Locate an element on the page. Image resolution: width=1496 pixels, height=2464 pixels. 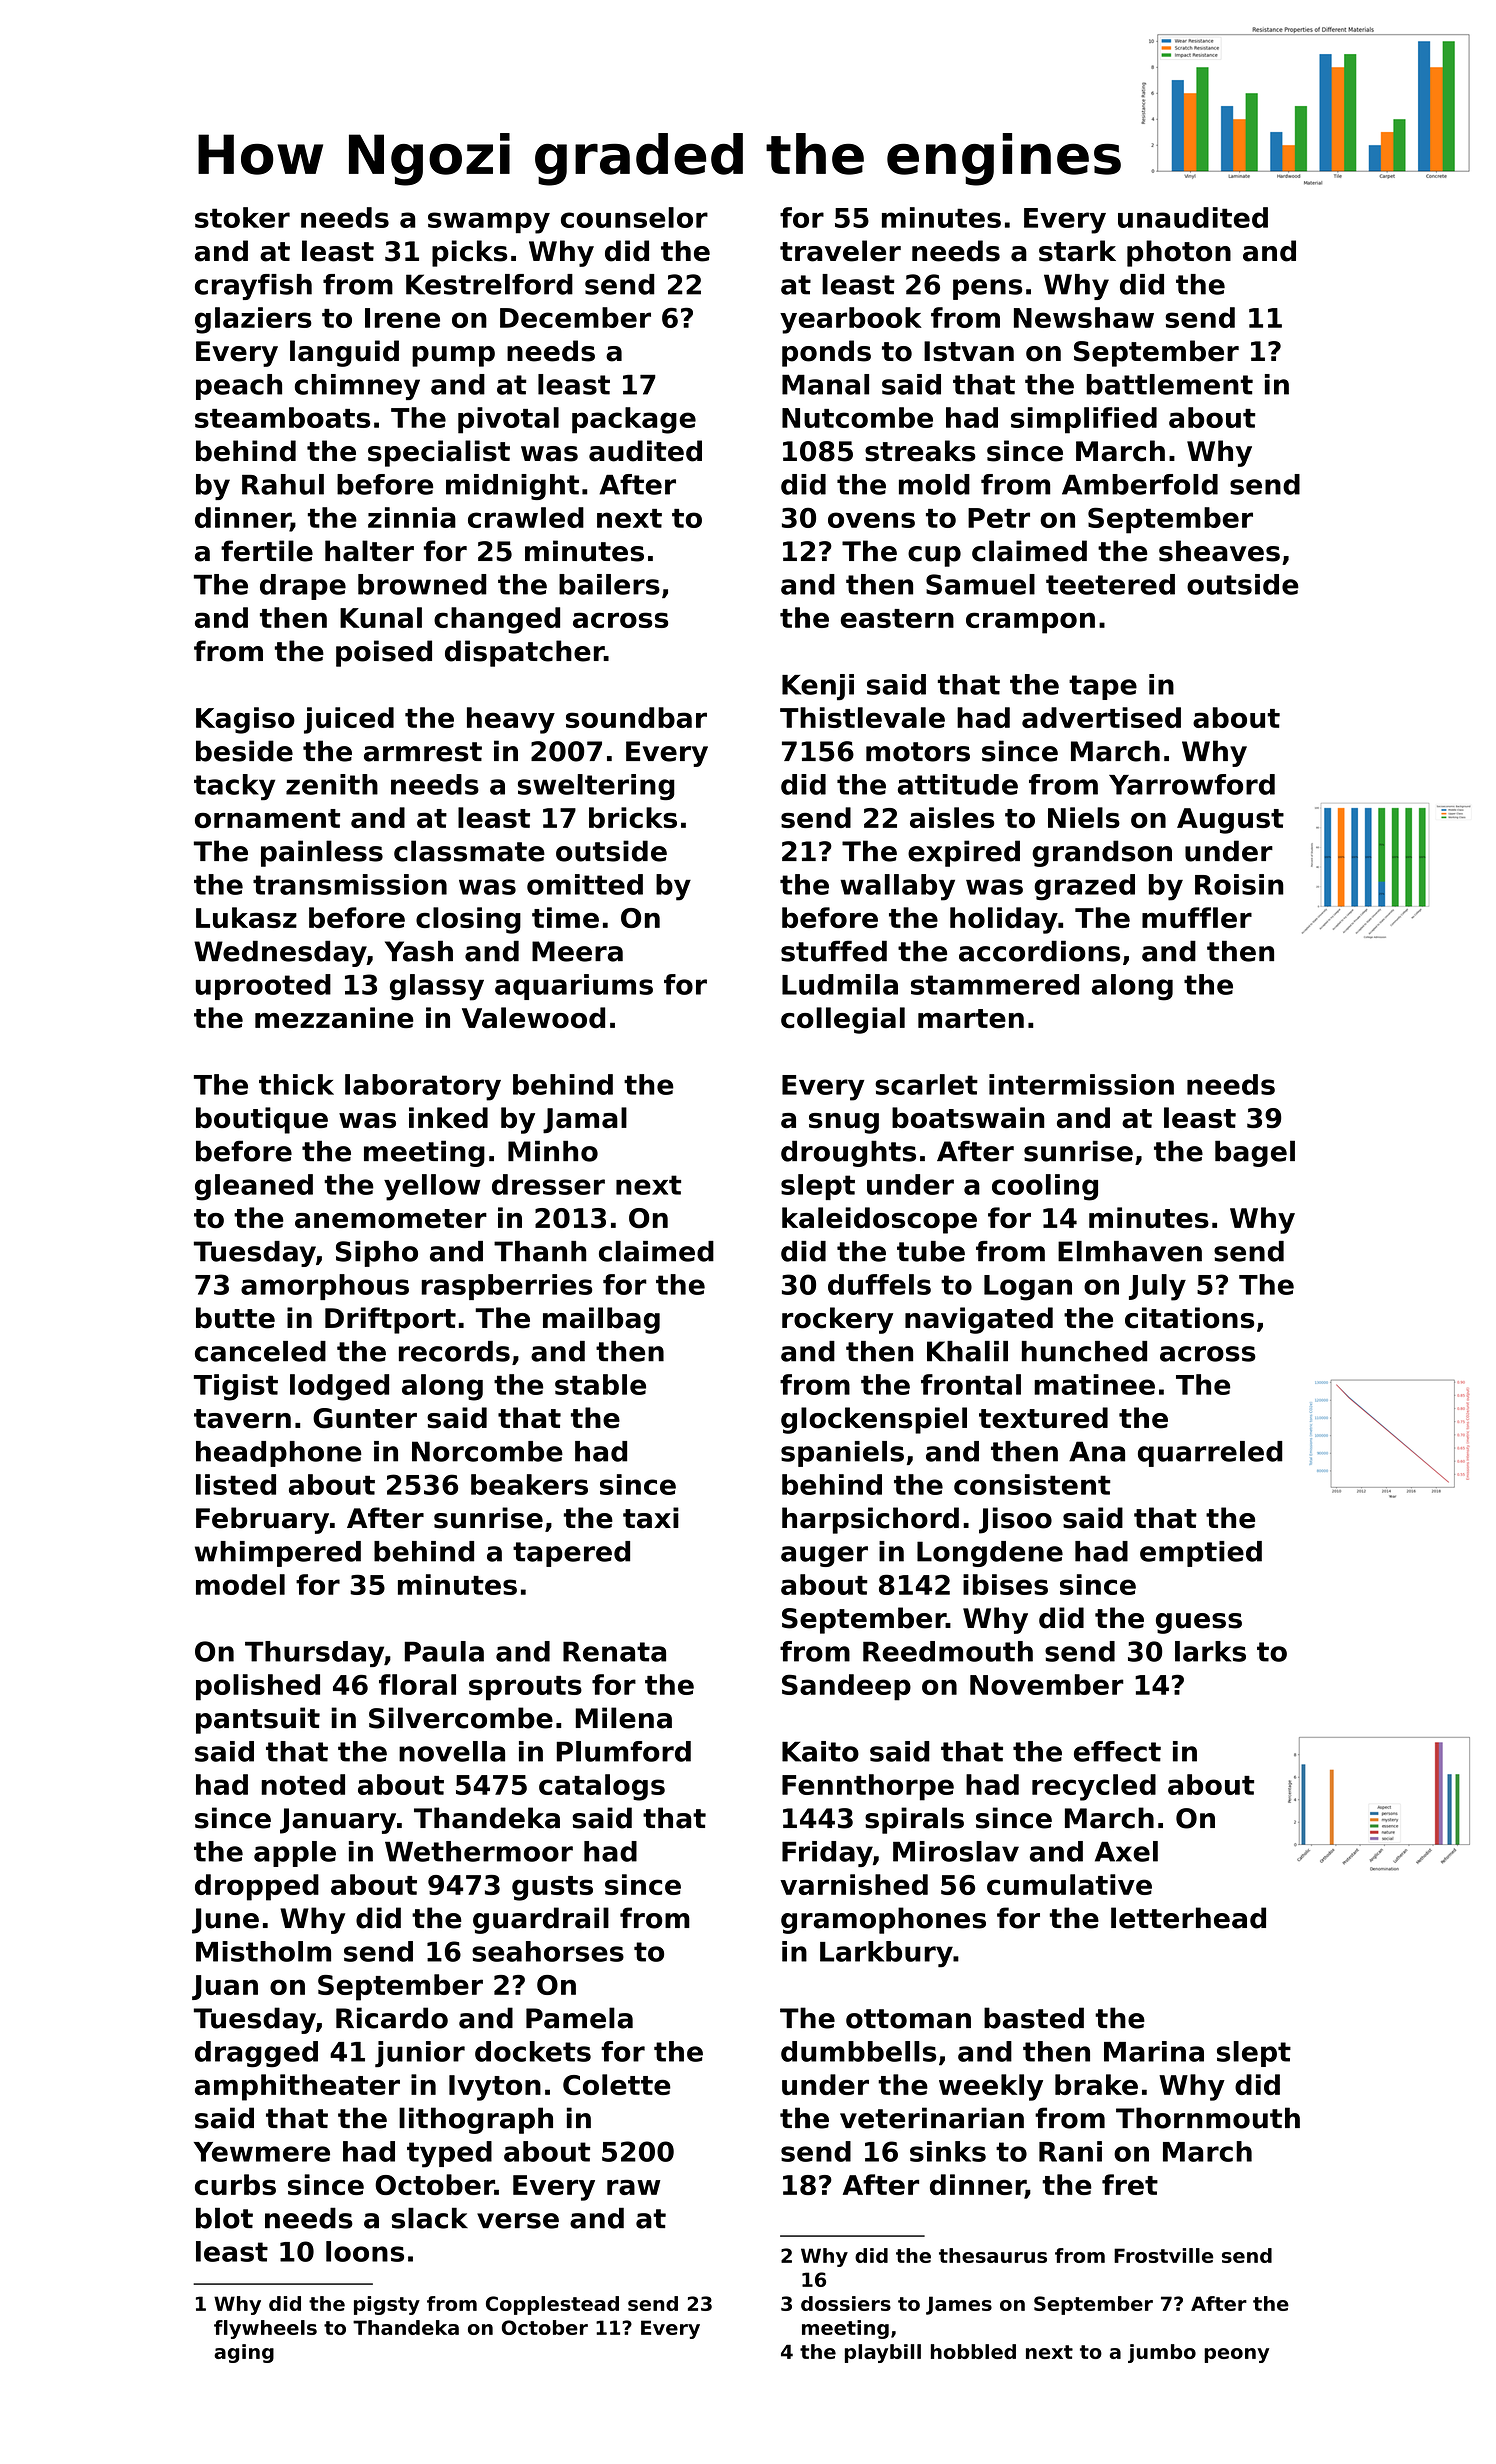
curbs is located at coordinates (235, 2184).
